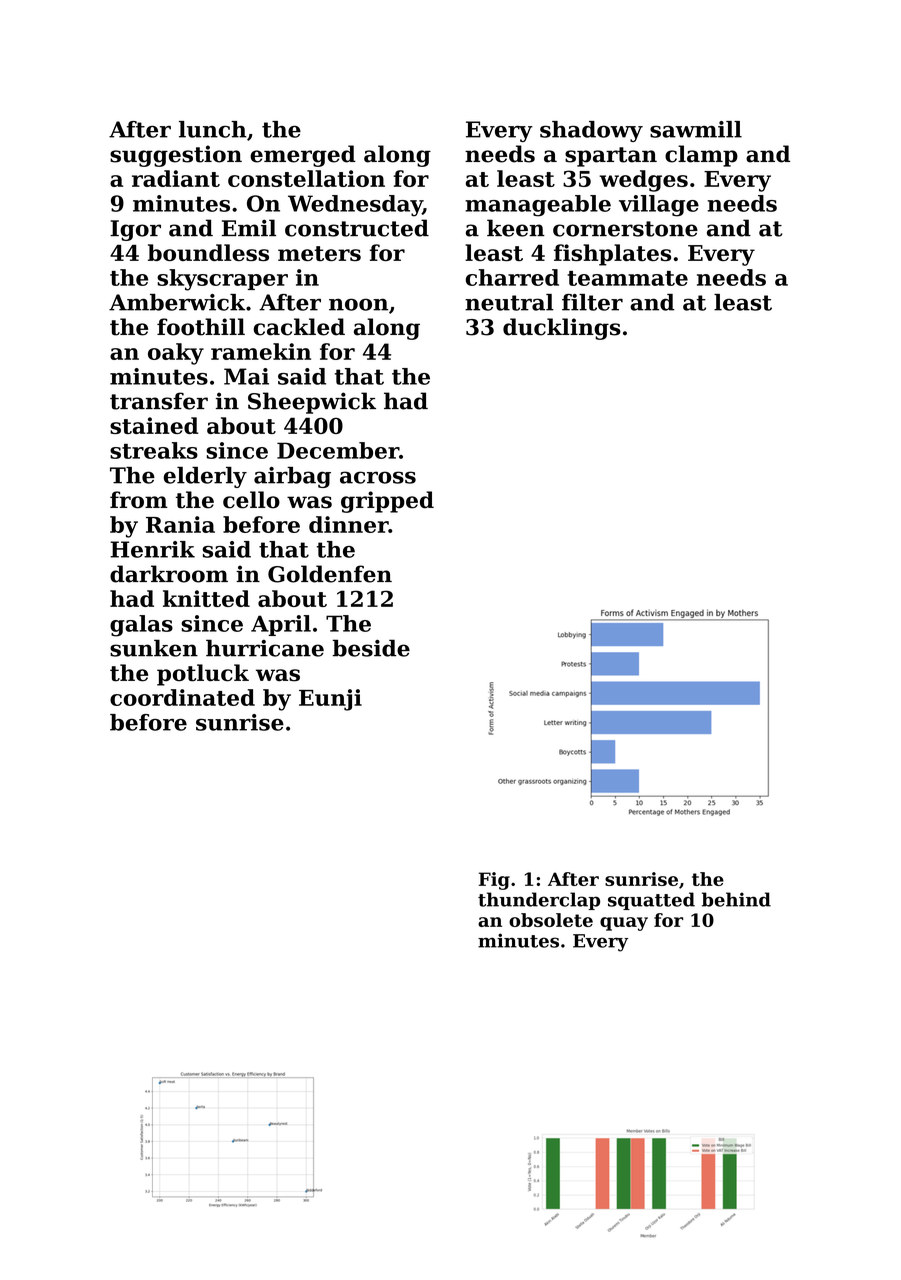 The width and height of the screenshot is (901, 1280). What do you see at coordinates (624, 924) in the screenshot?
I see `quay` at bounding box center [624, 924].
